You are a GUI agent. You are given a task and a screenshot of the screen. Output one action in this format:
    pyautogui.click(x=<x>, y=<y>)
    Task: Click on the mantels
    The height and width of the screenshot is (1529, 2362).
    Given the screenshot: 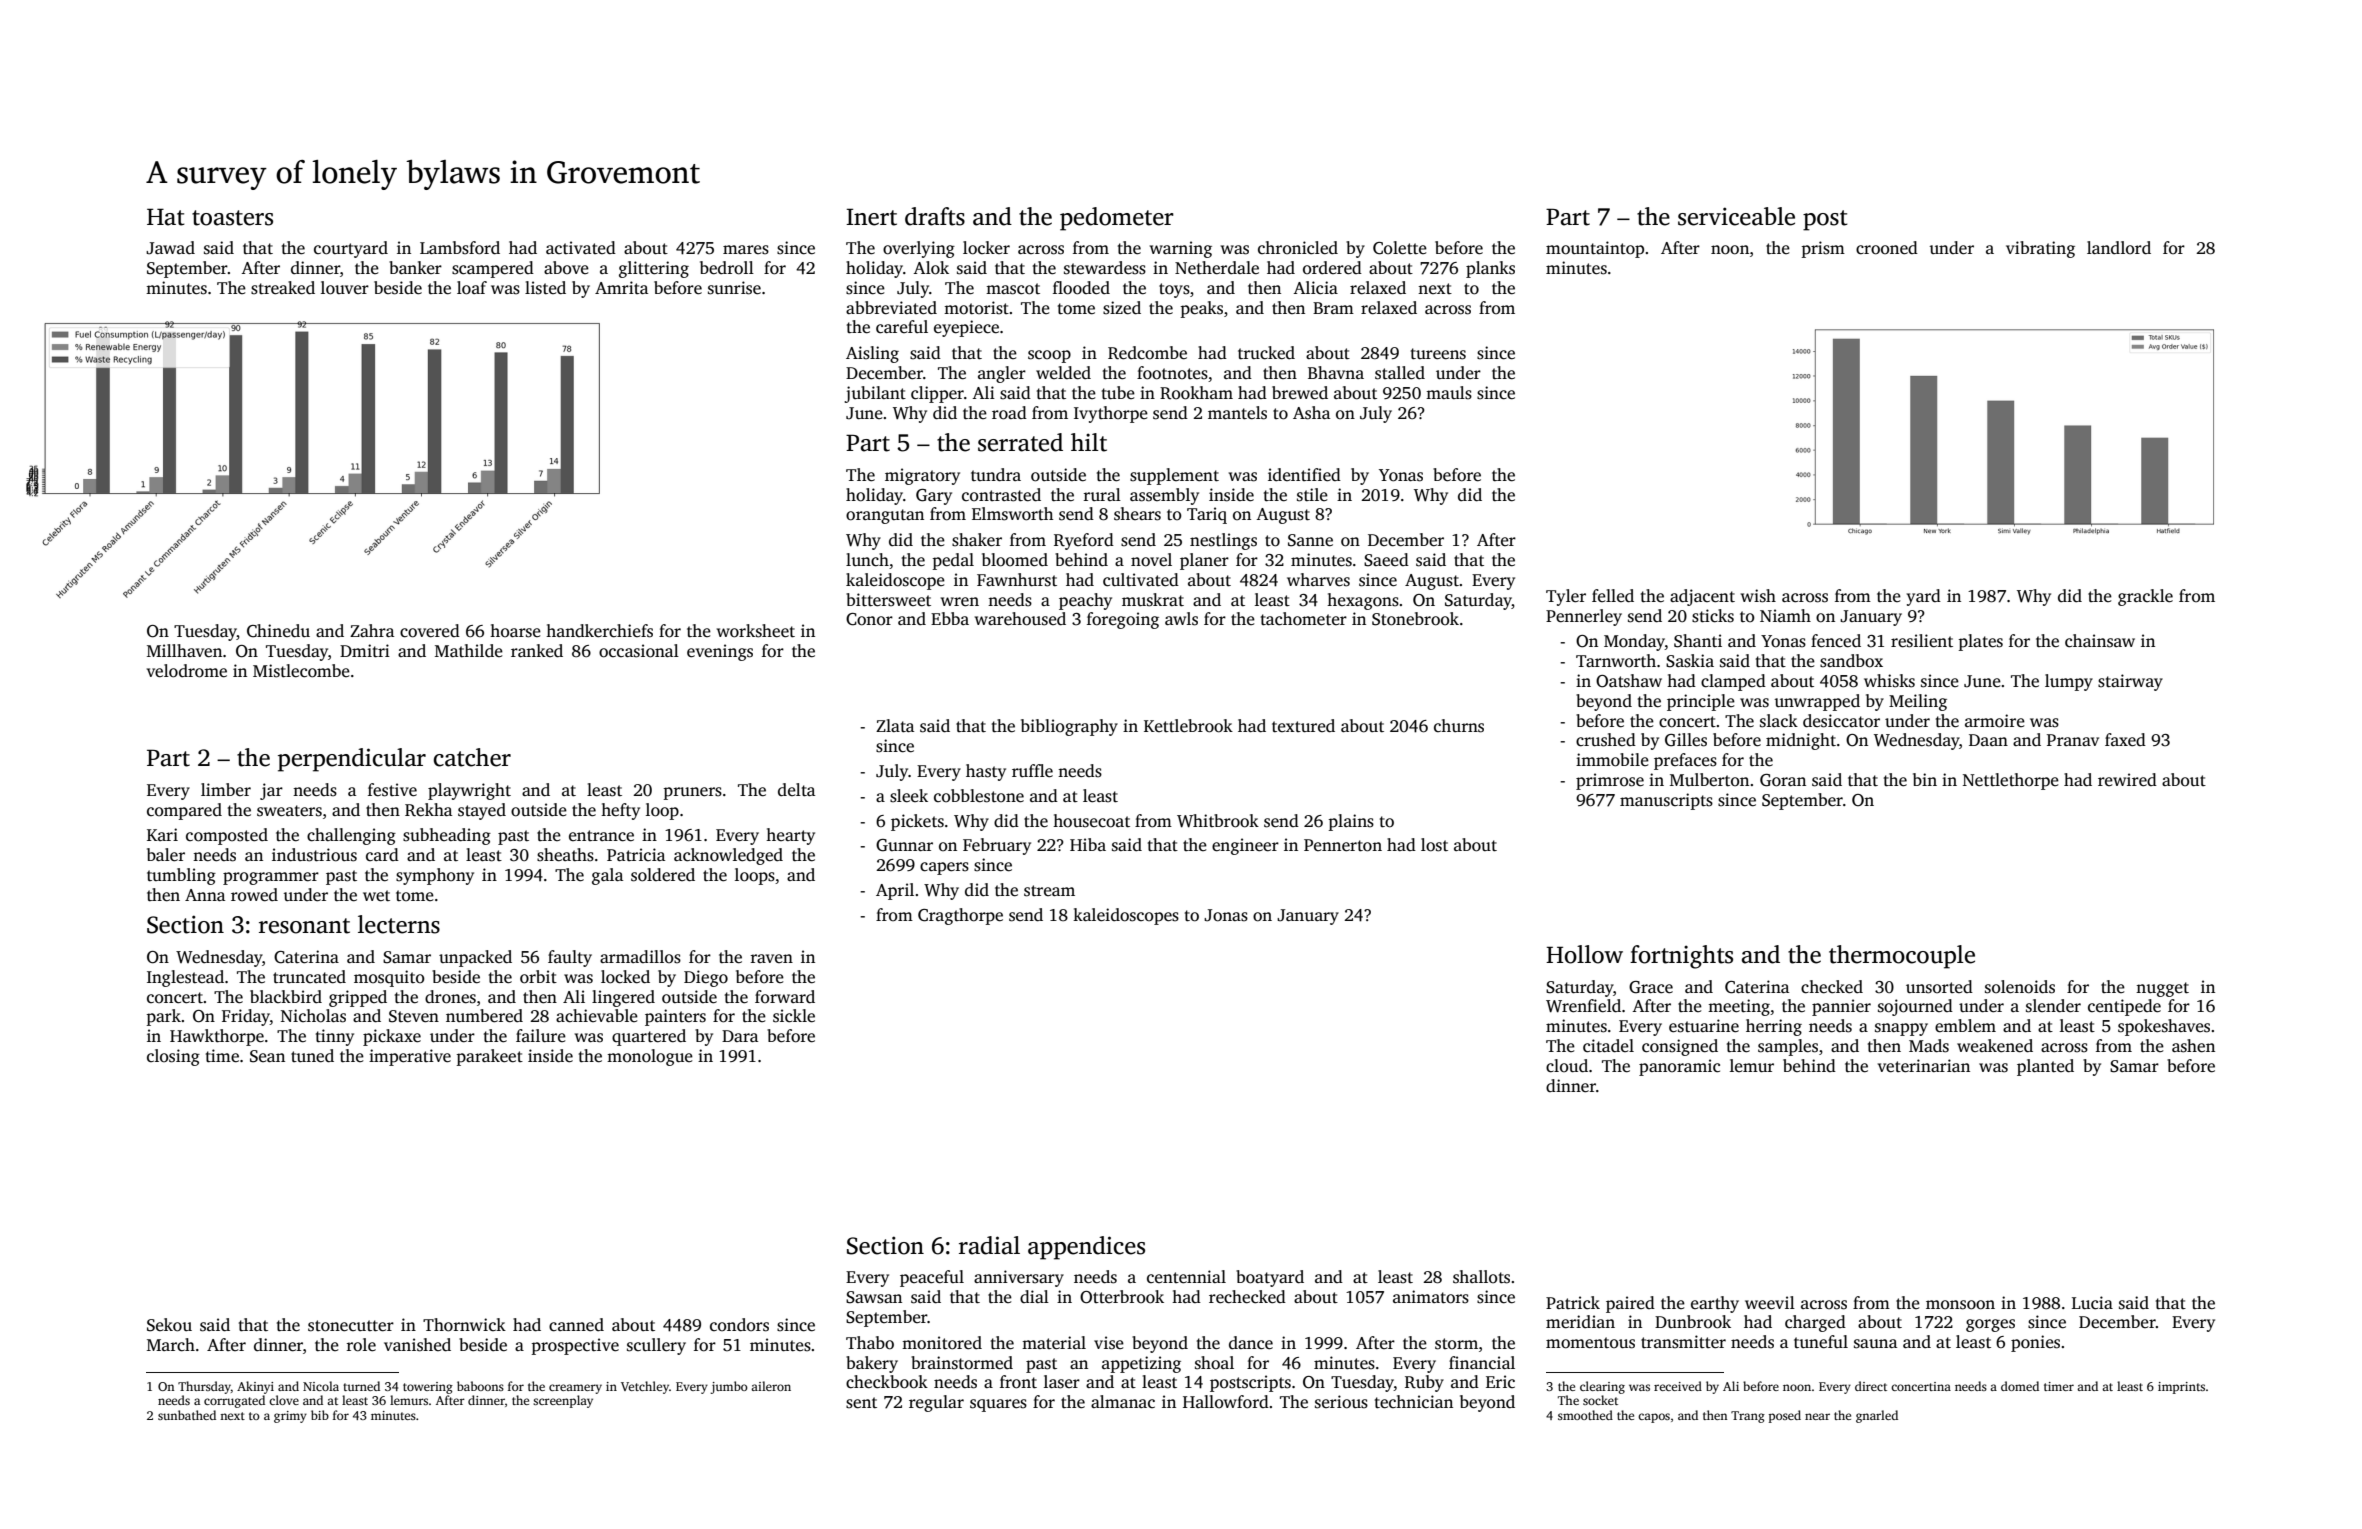 What is the action you would take?
    pyautogui.click(x=1237, y=413)
